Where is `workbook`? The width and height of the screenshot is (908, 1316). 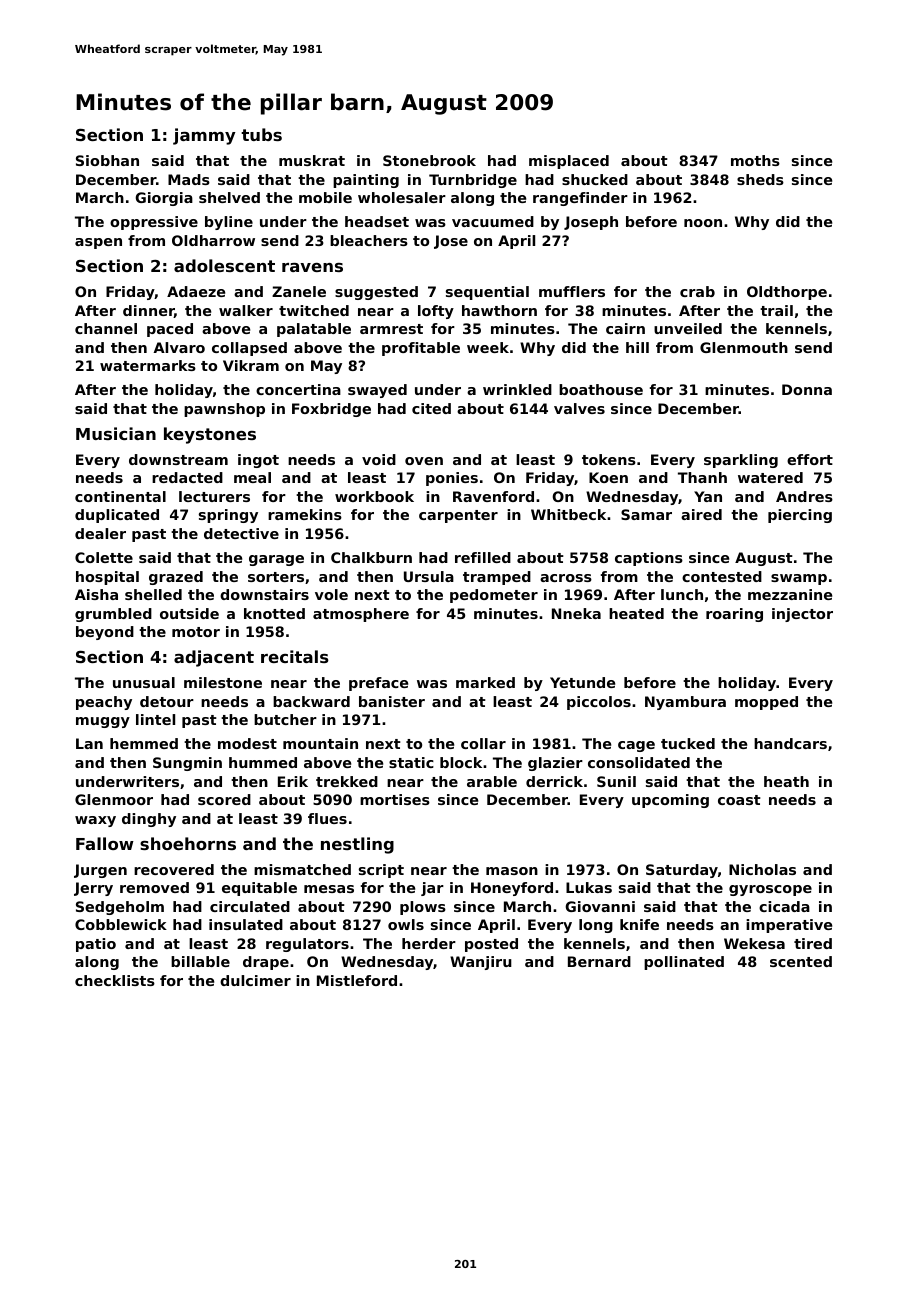 workbook is located at coordinates (374, 496).
